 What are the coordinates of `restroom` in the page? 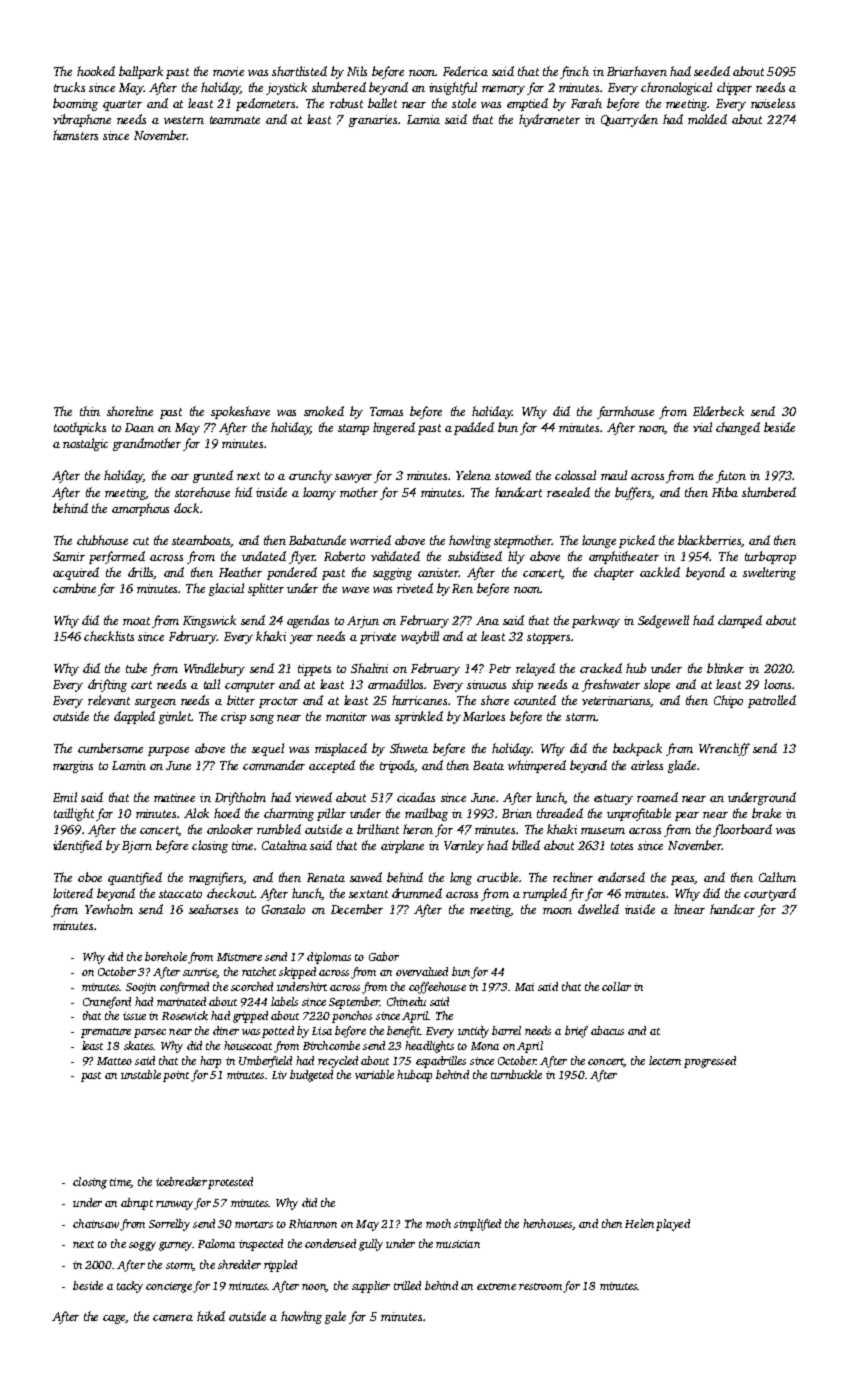 It's located at (540, 1286).
